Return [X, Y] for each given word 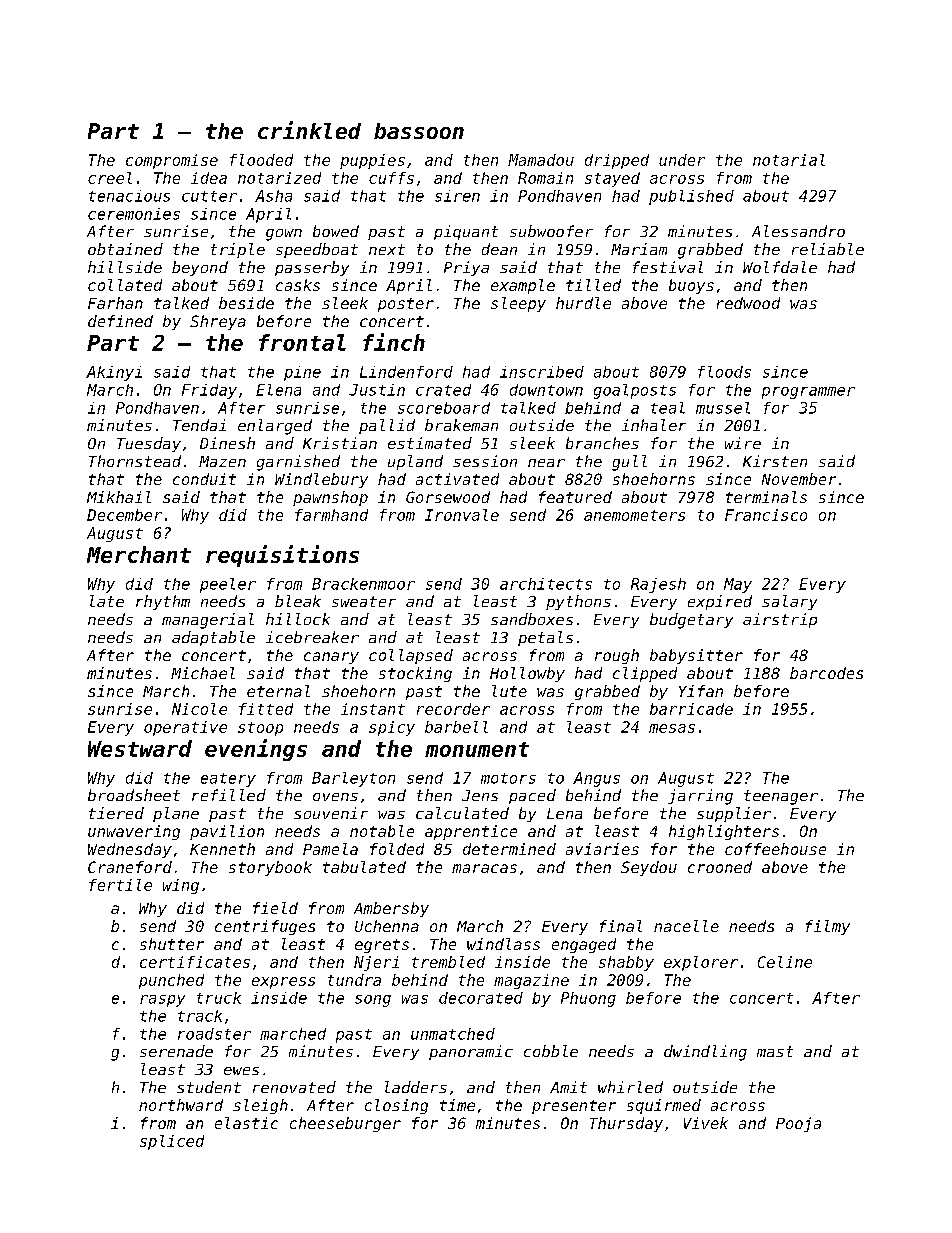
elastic [246, 1123]
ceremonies [134, 214]
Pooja [798, 1124]
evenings [256, 750]
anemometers [634, 515]
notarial [789, 160]
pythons [578, 602]
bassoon [419, 131]
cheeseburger [345, 1124]
